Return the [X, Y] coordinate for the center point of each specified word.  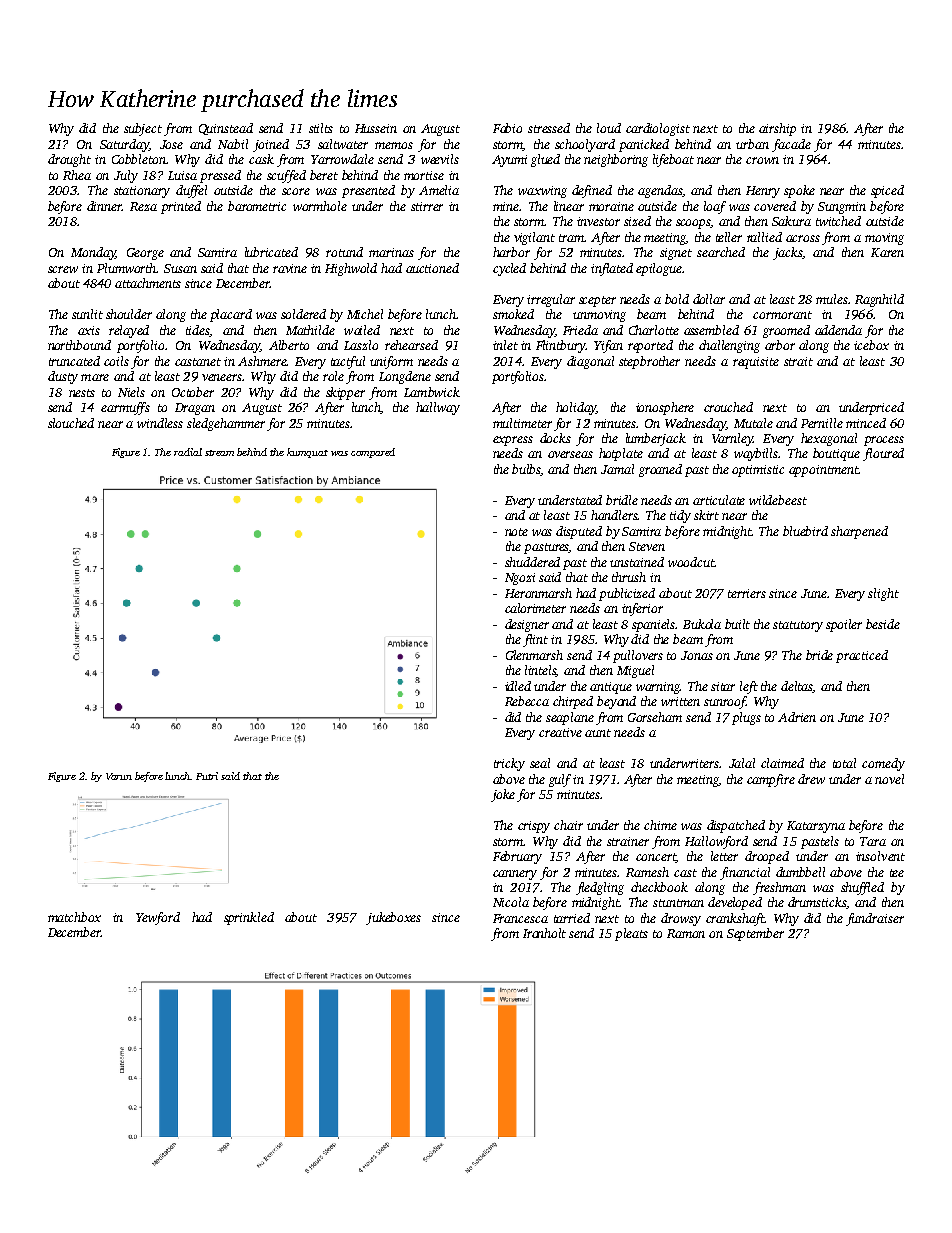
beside [883, 624]
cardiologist [658, 129]
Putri [207, 776]
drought [69, 160]
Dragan [195, 409]
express [513, 441]
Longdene [405, 377]
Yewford [158, 918]
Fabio [507, 128]
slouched [71, 423]
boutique [836, 454]
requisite [756, 363]
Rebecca [527, 701]
